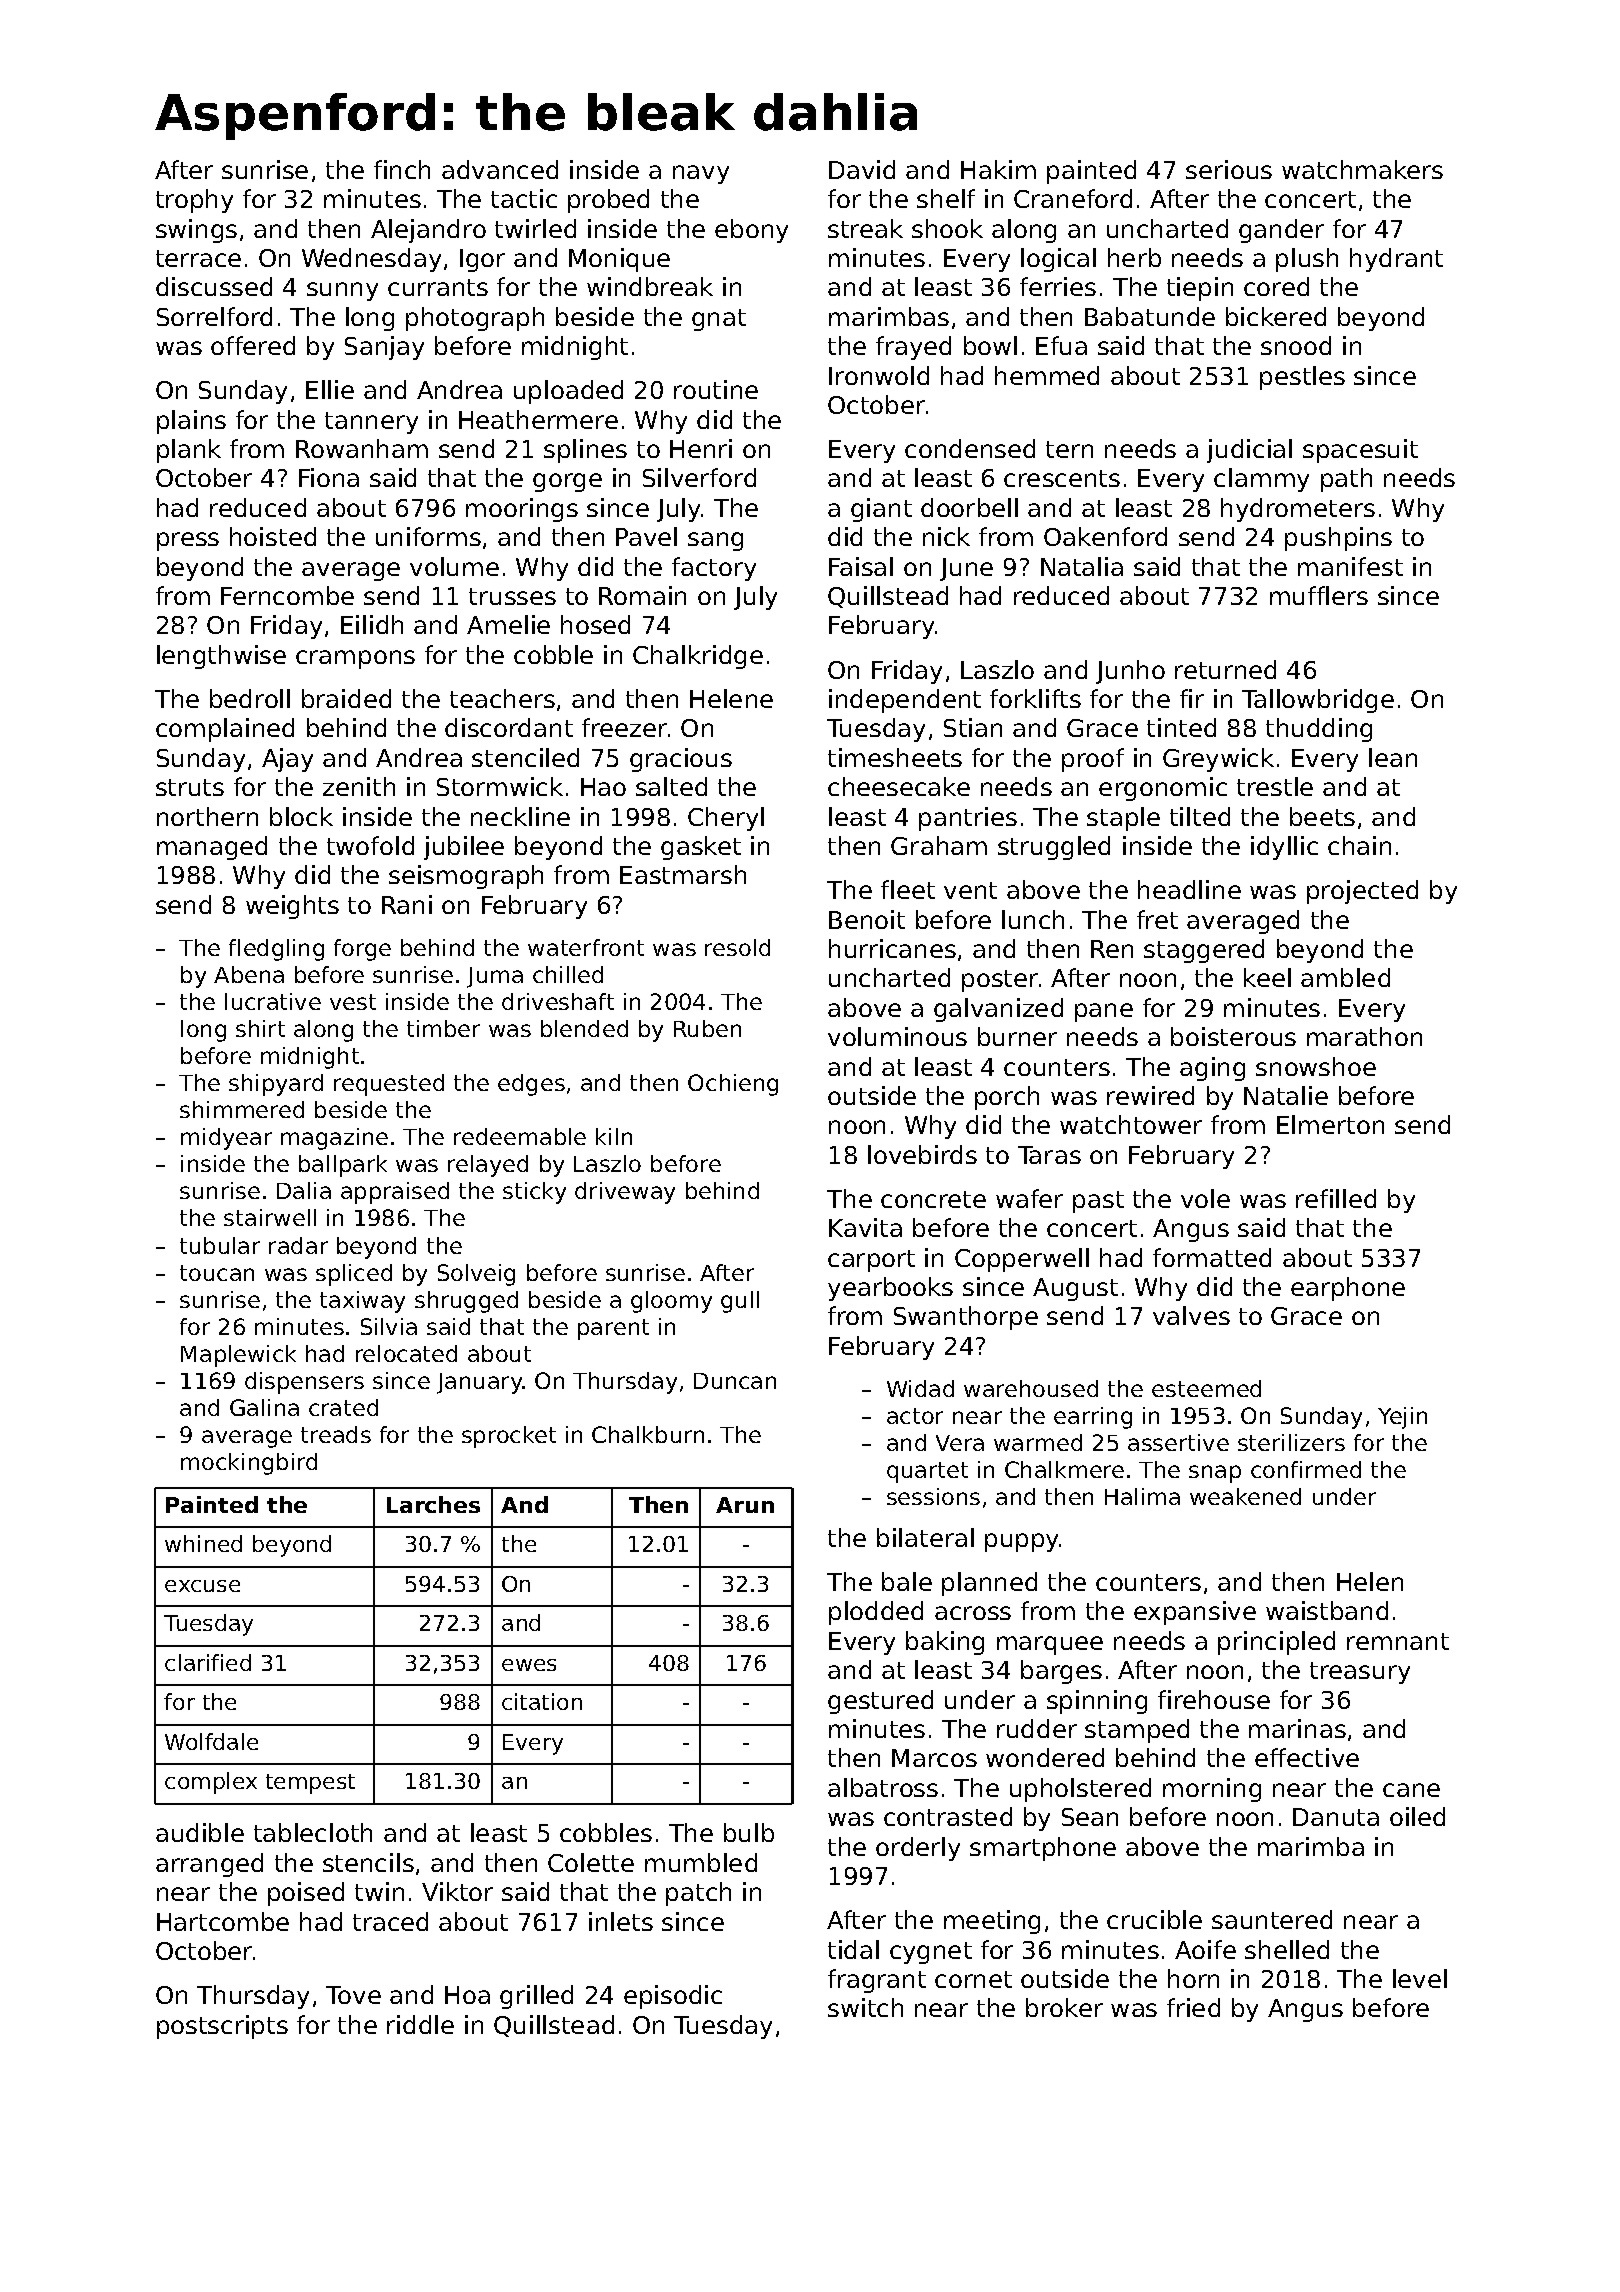  I want to click on routine, so click(716, 389).
